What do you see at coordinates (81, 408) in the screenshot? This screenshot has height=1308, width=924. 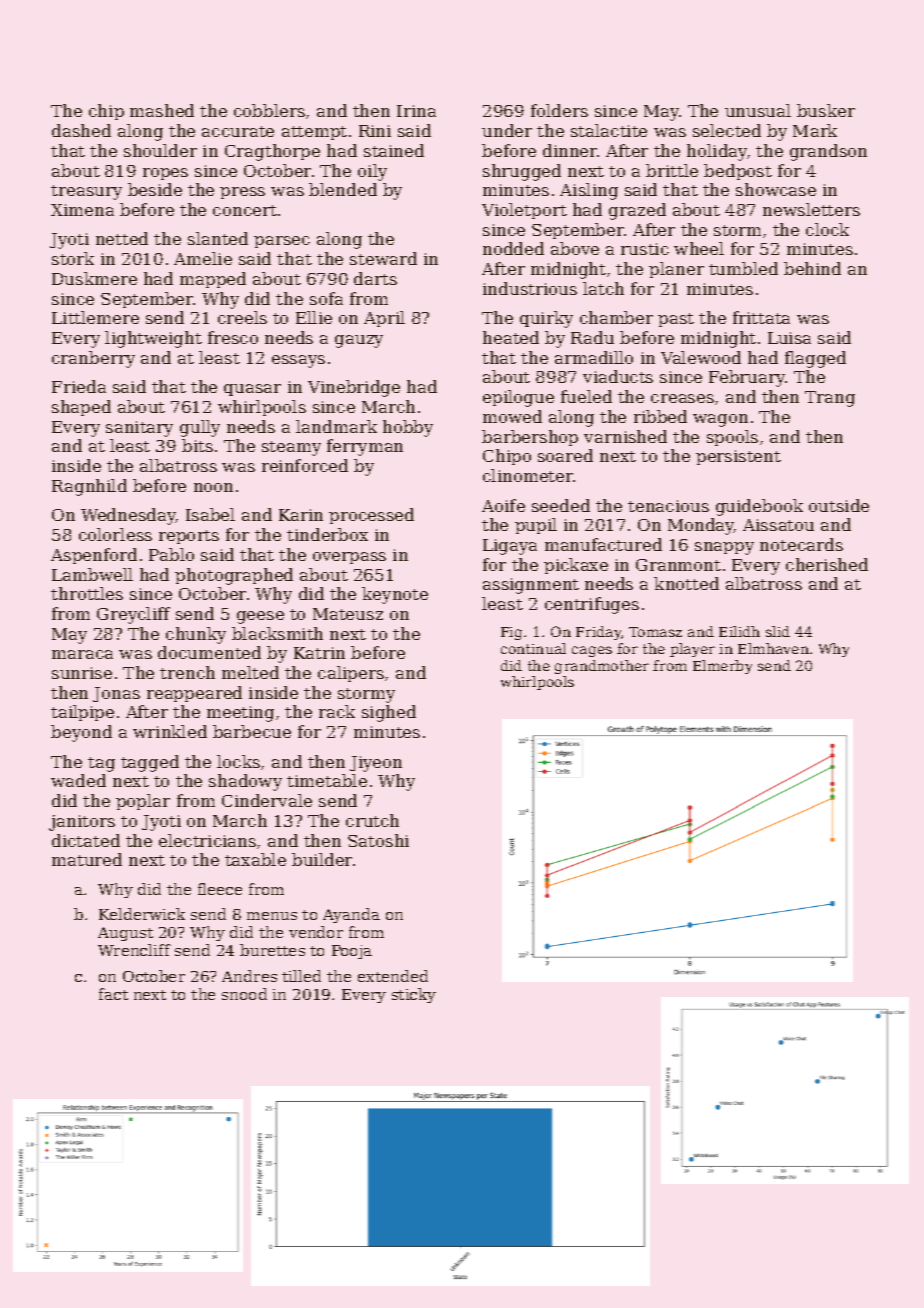 I see `shaped` at bounding box center [81, 408].
